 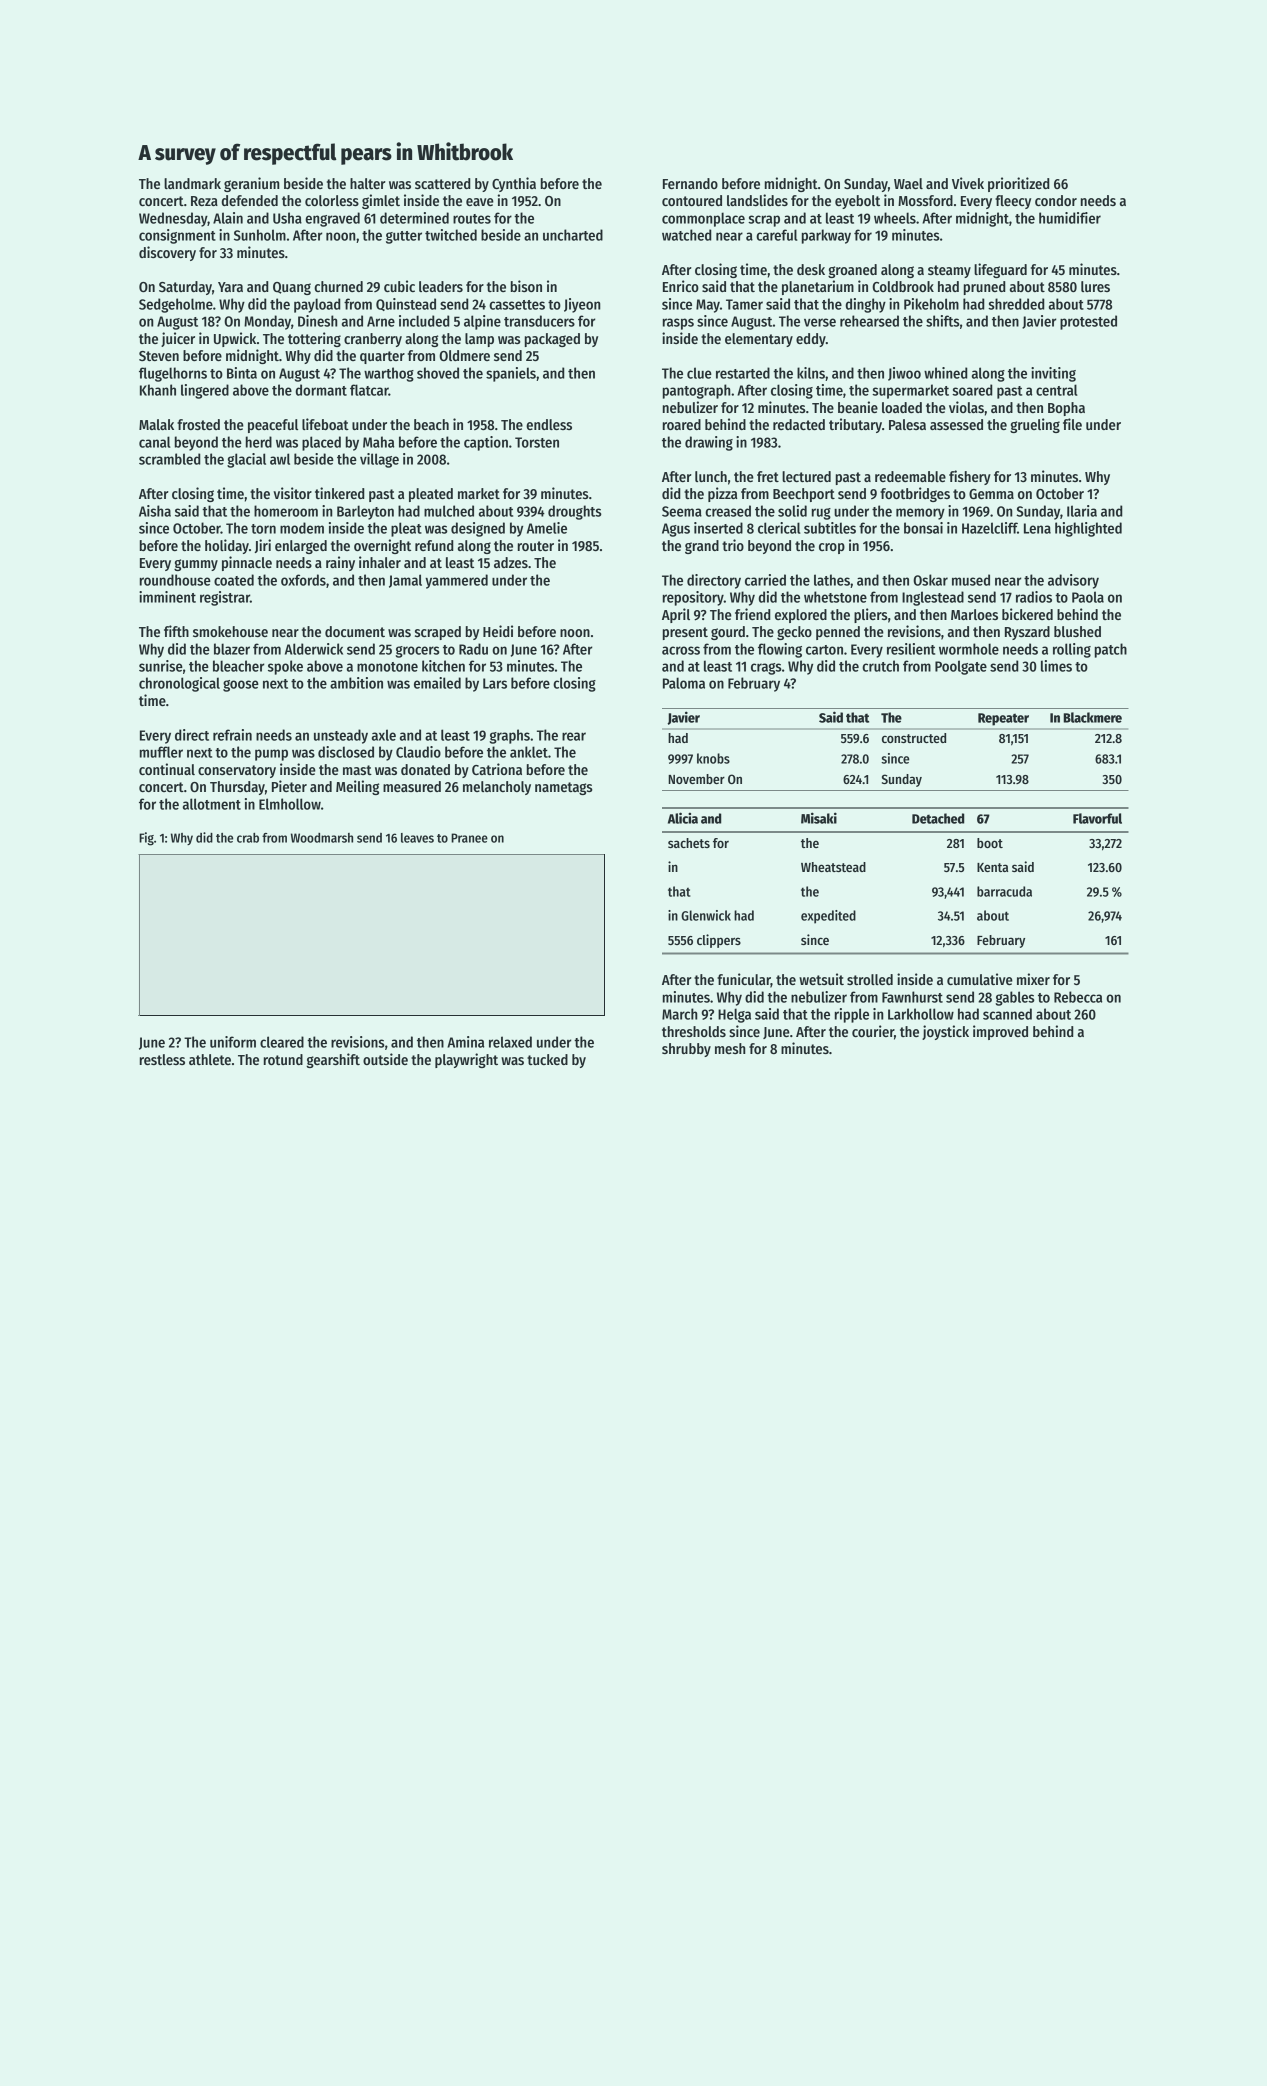 I want to click on Saturday, so click(x=185, y=288).
